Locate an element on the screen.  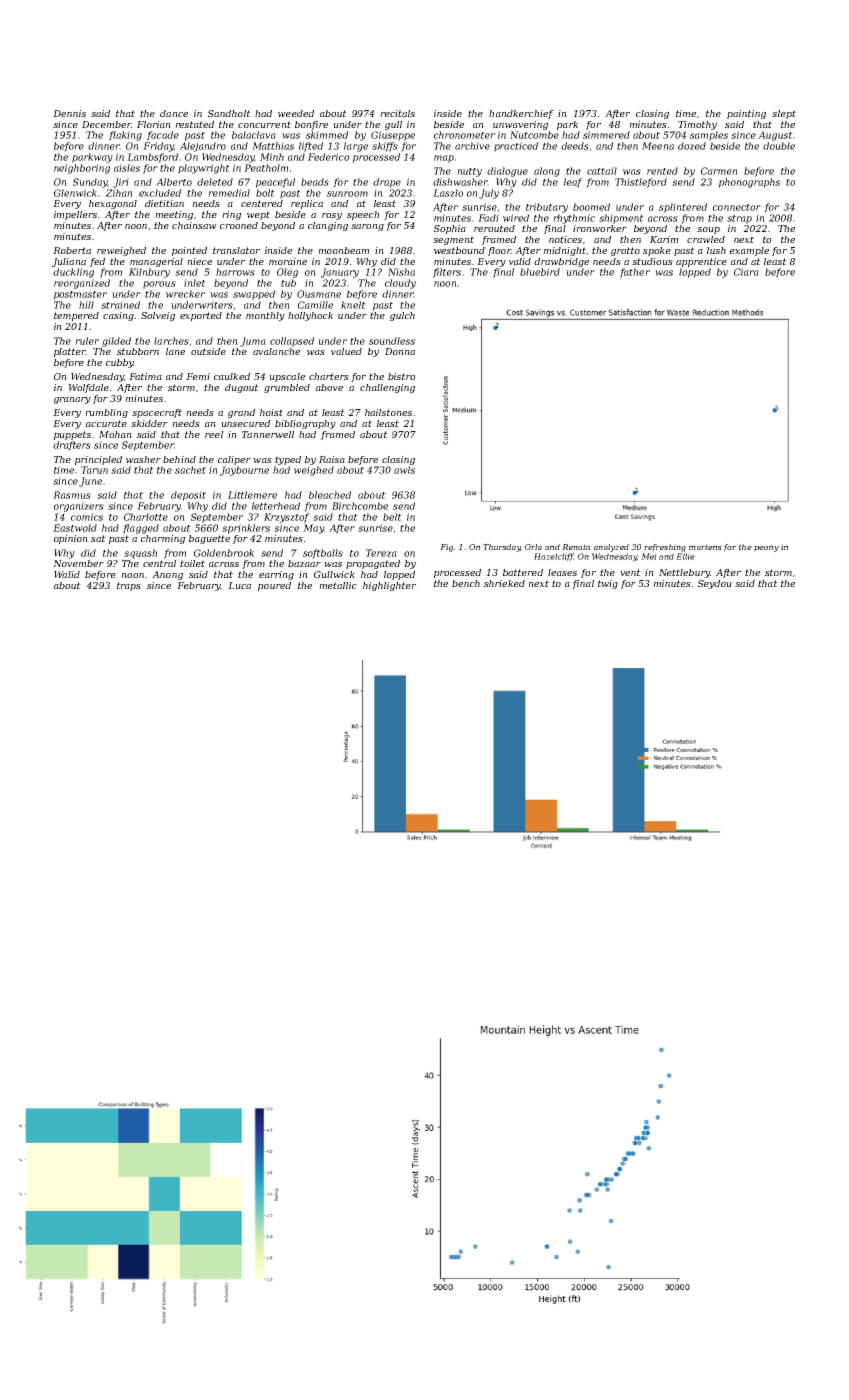
cloudy is located at coordinates (400, 284).
